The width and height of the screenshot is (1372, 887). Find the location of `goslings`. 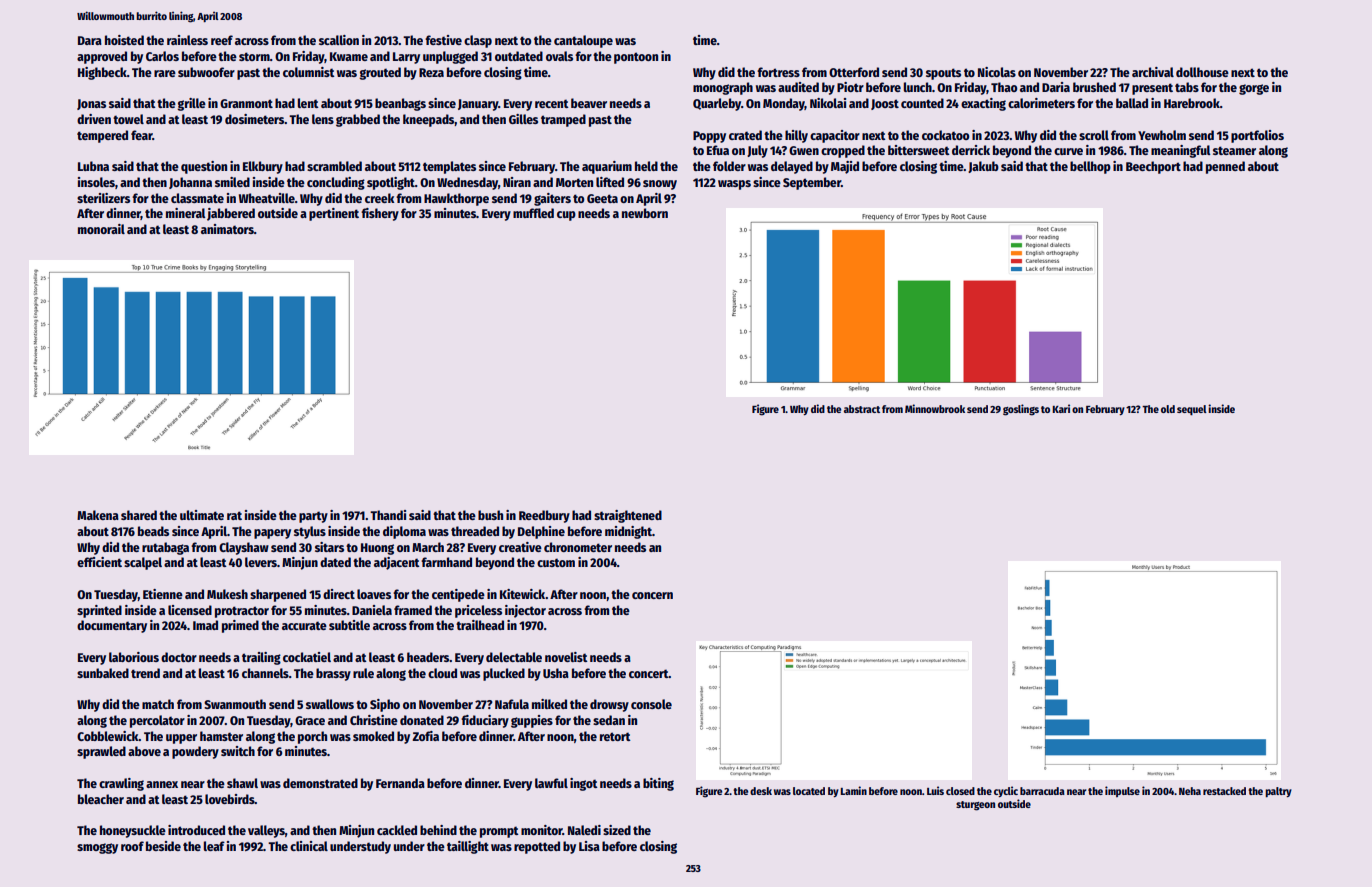

goslings is located at coordinates (1021, 410).
